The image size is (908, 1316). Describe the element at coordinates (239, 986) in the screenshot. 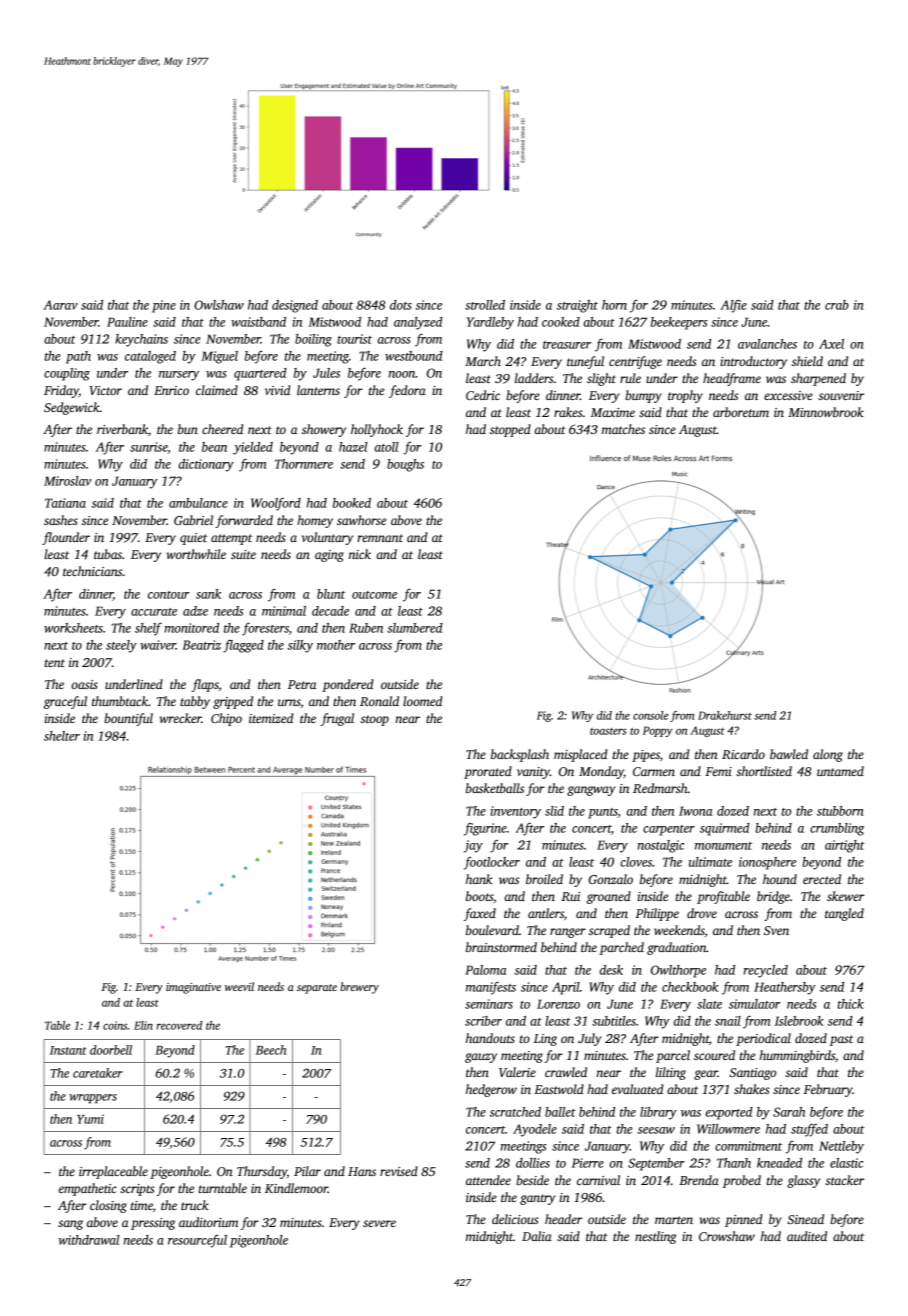

I see `weevil` at that location.
